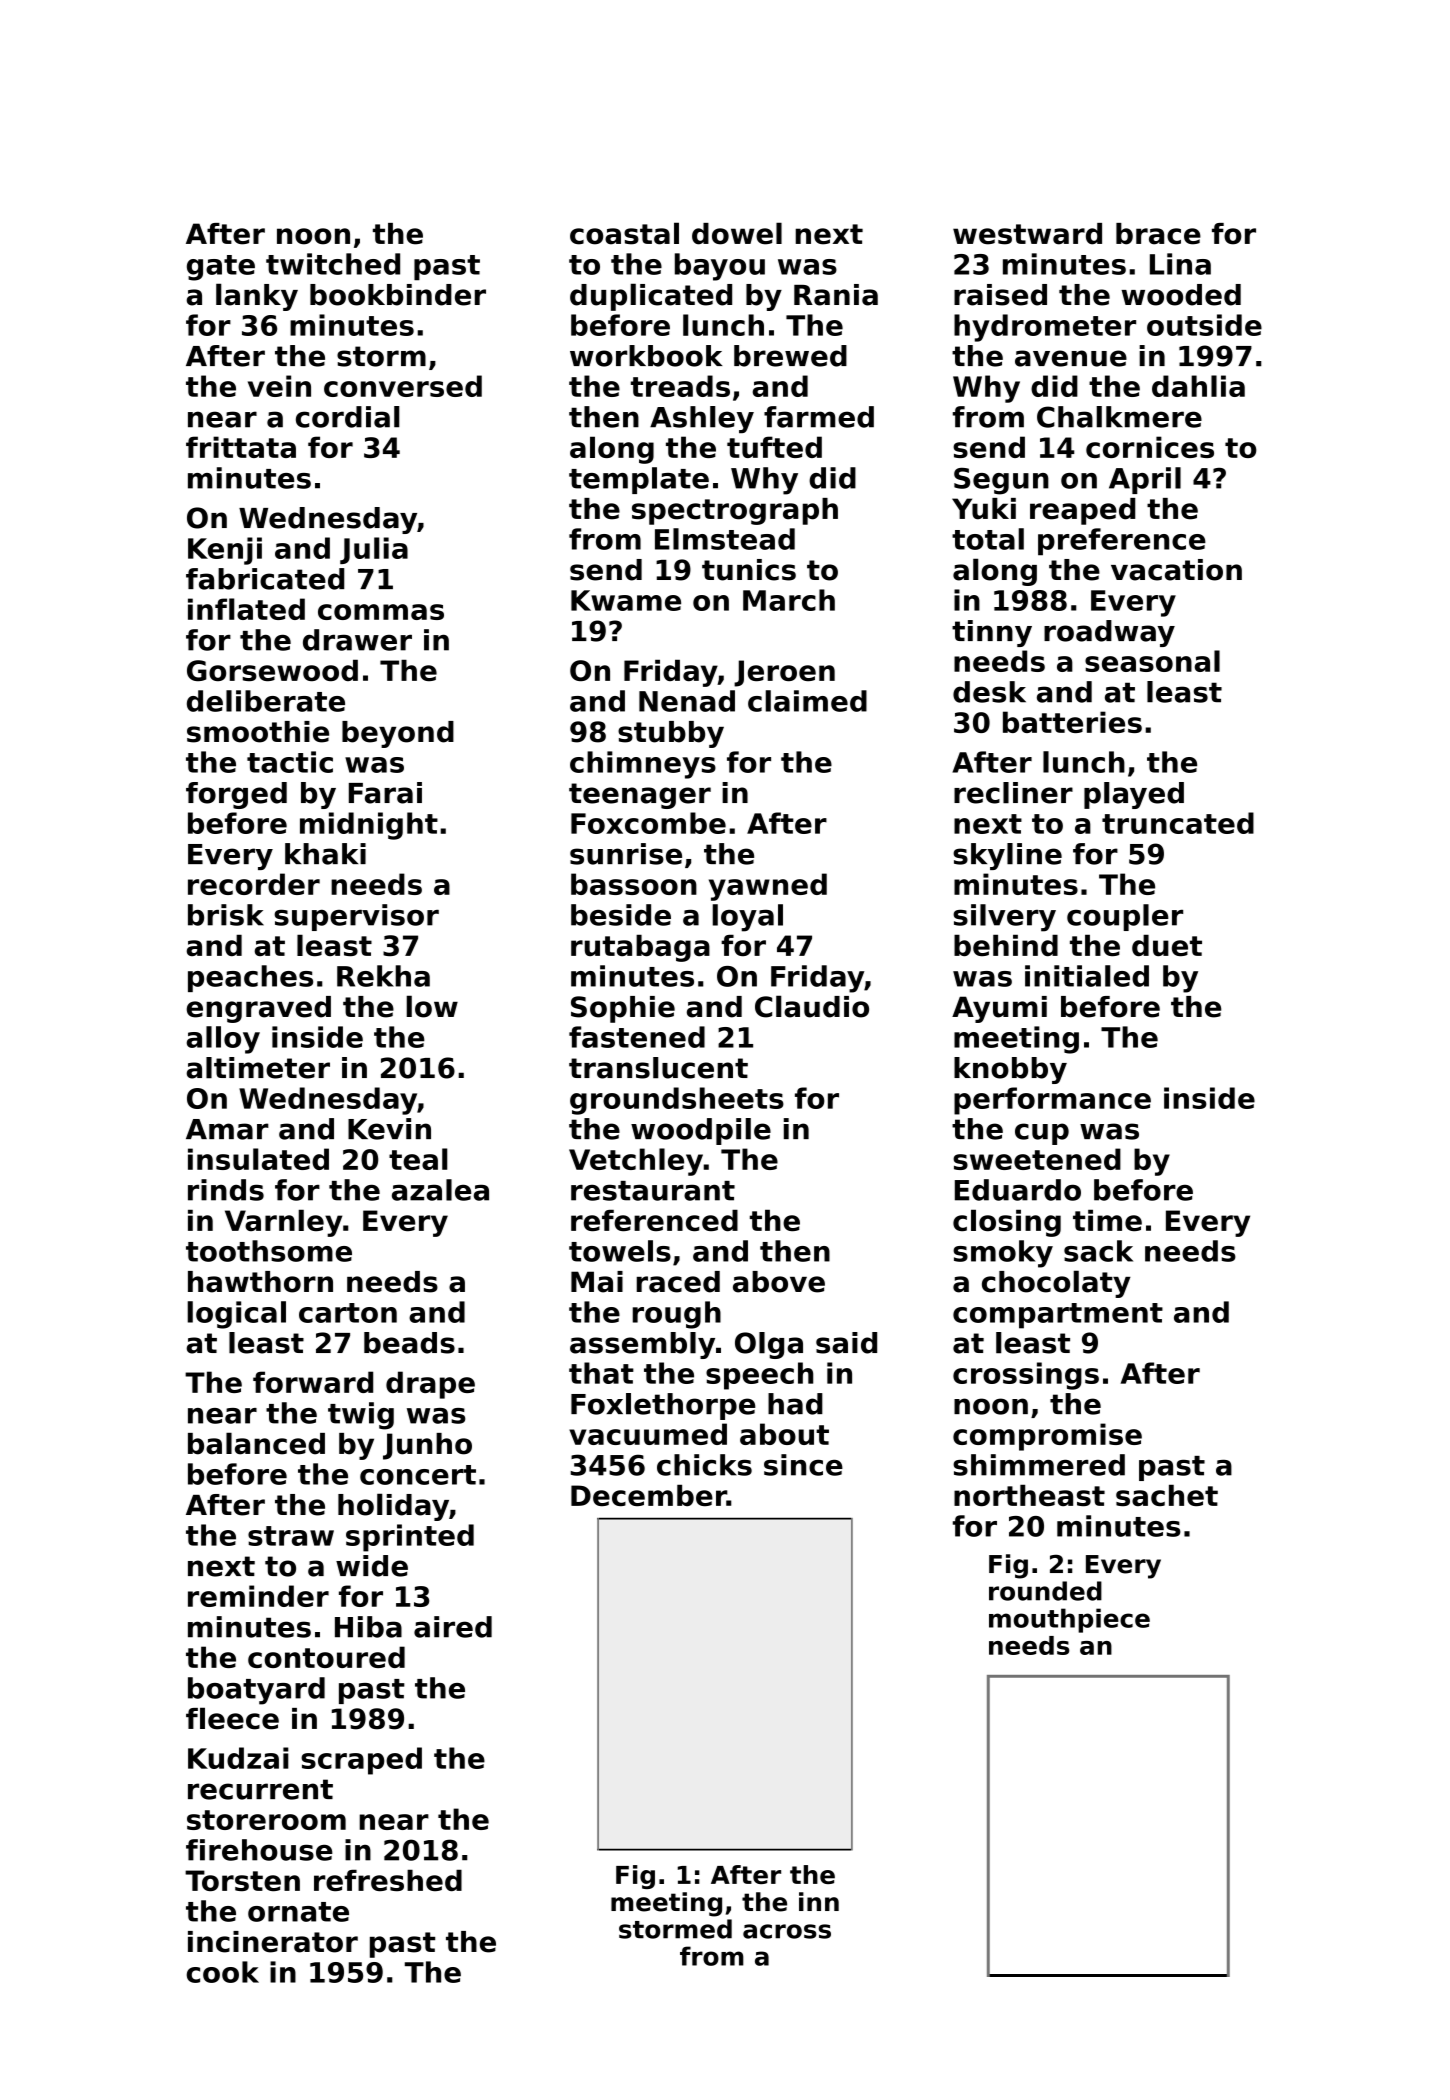 Image resolution: width=1450 pixels, height=2100 pixels. Describe the element at coordinates (646, 356) in the page. I see `workbook` at that location.
